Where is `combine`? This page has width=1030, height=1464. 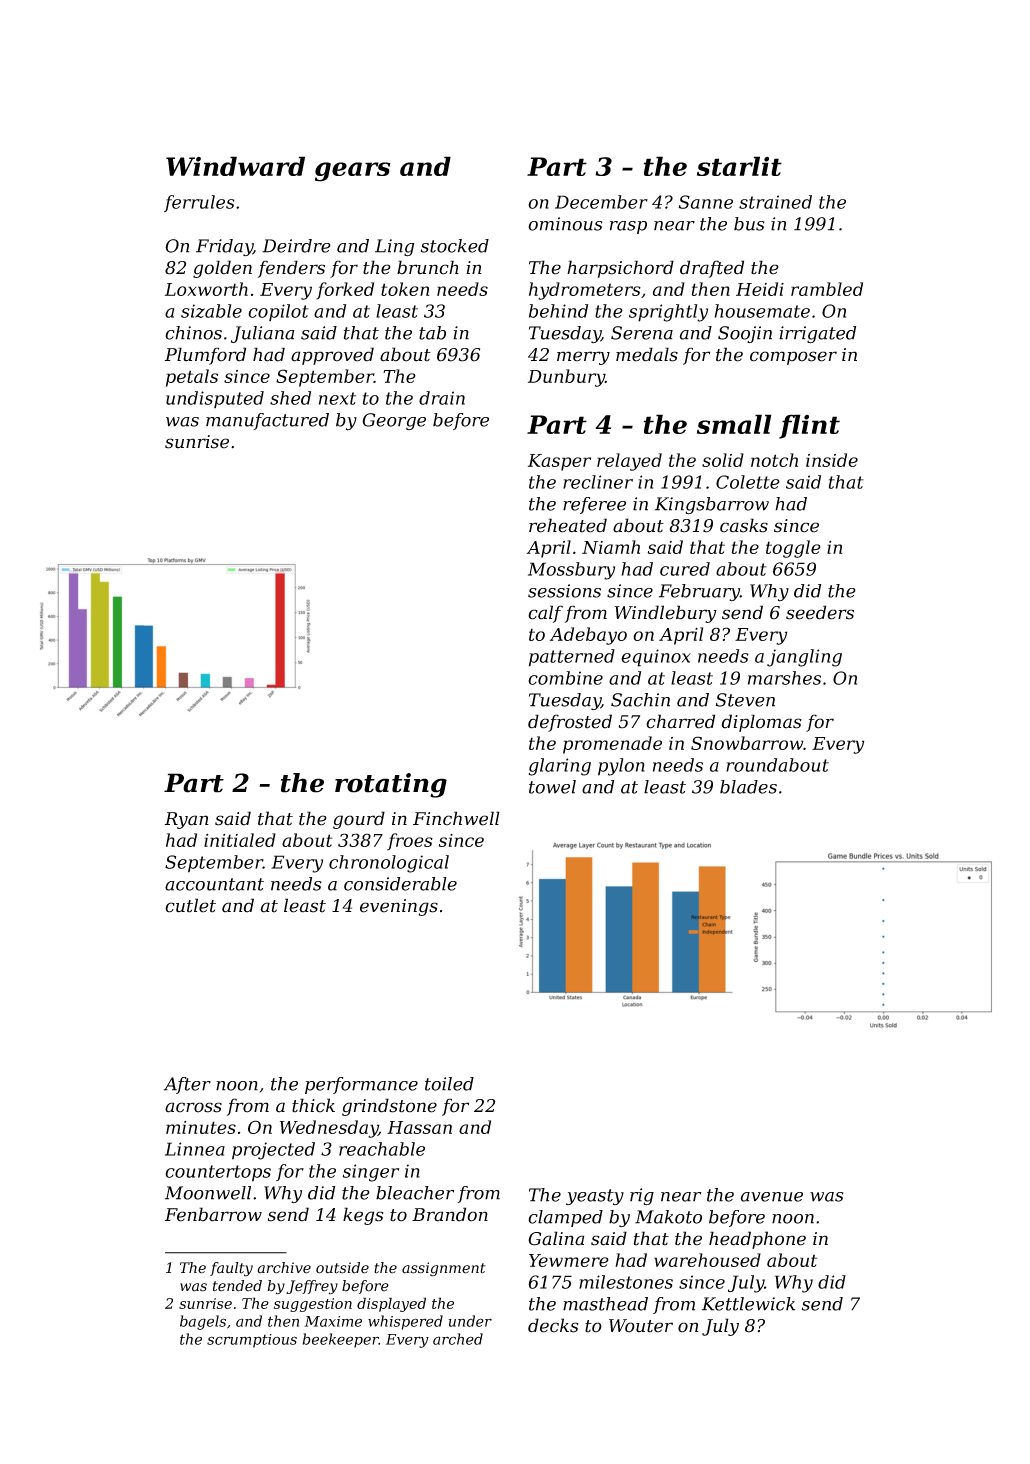 combine is located at coordinates (565, 678).
